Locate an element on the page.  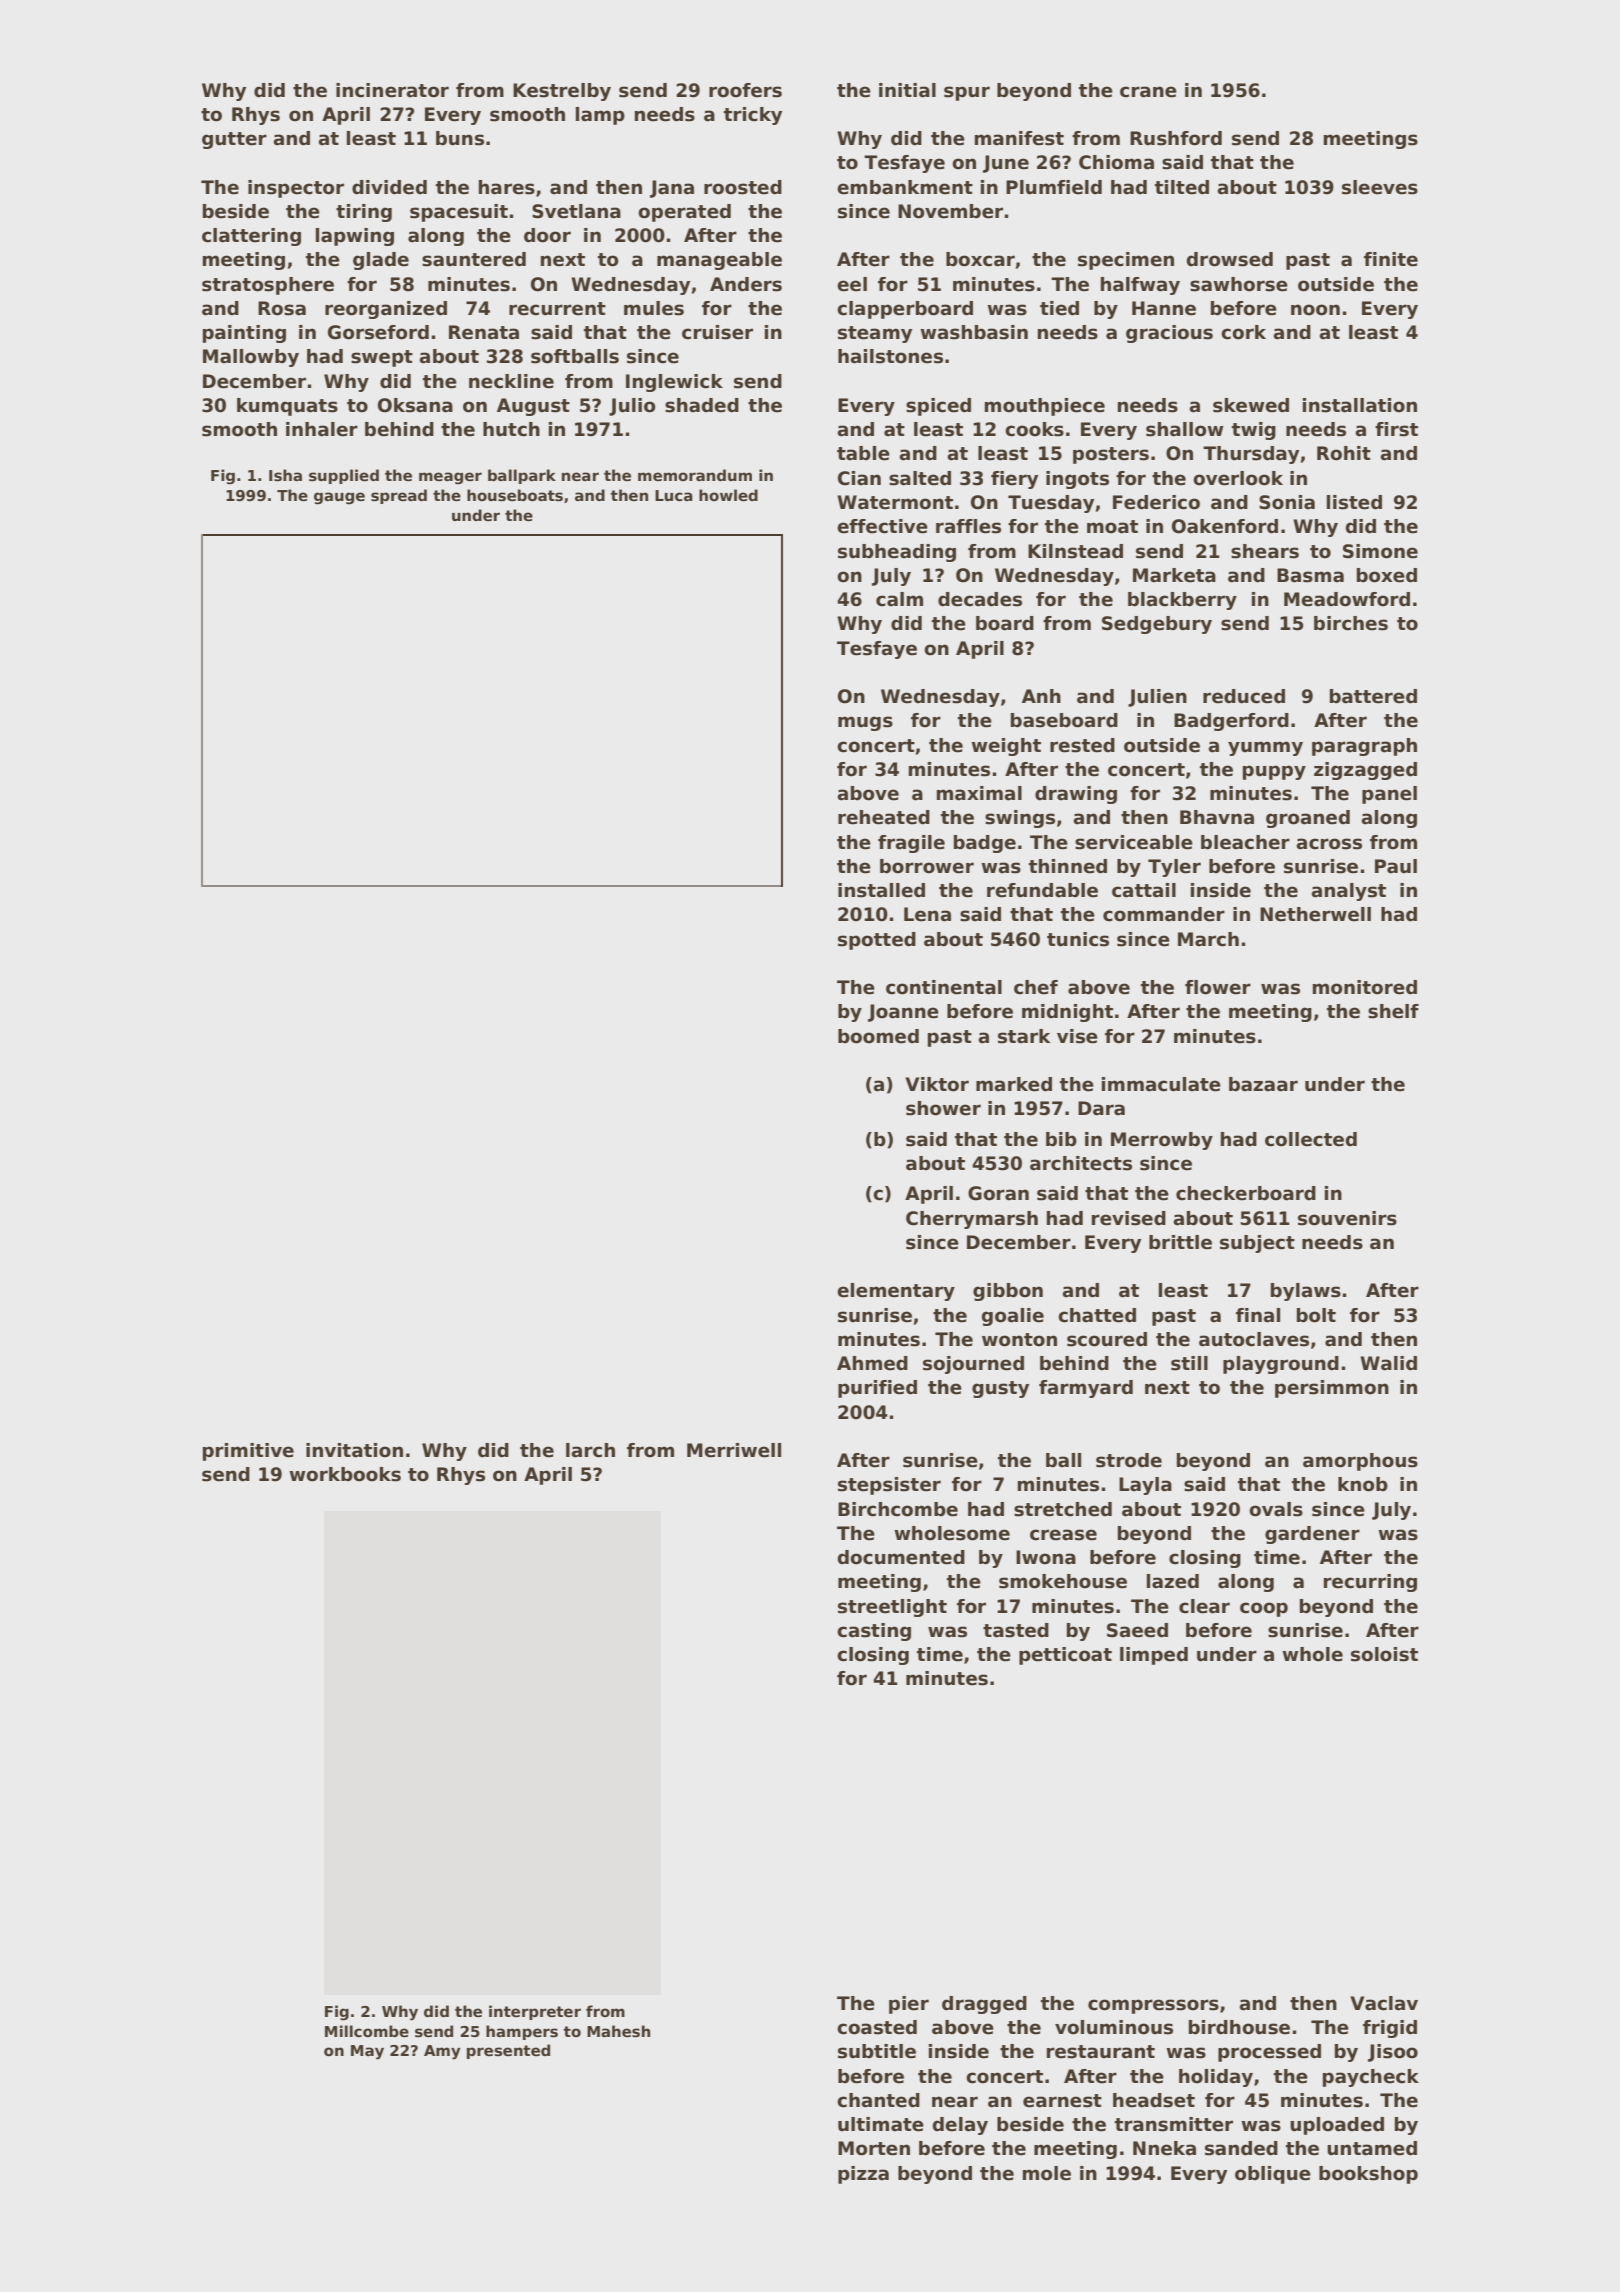
Kestrelby is located at coordinates (562, 92).
